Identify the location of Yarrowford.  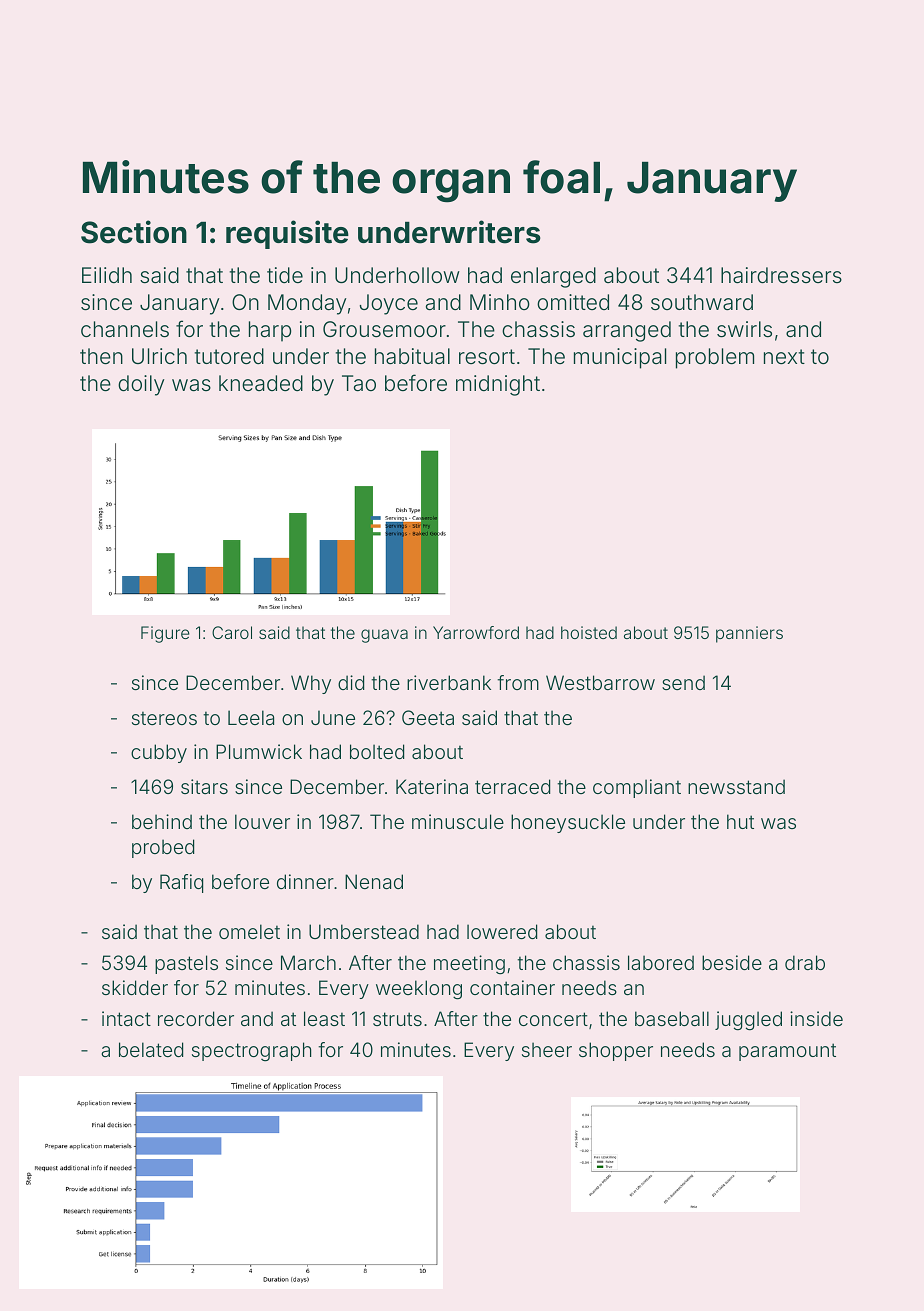
(476, 632).
